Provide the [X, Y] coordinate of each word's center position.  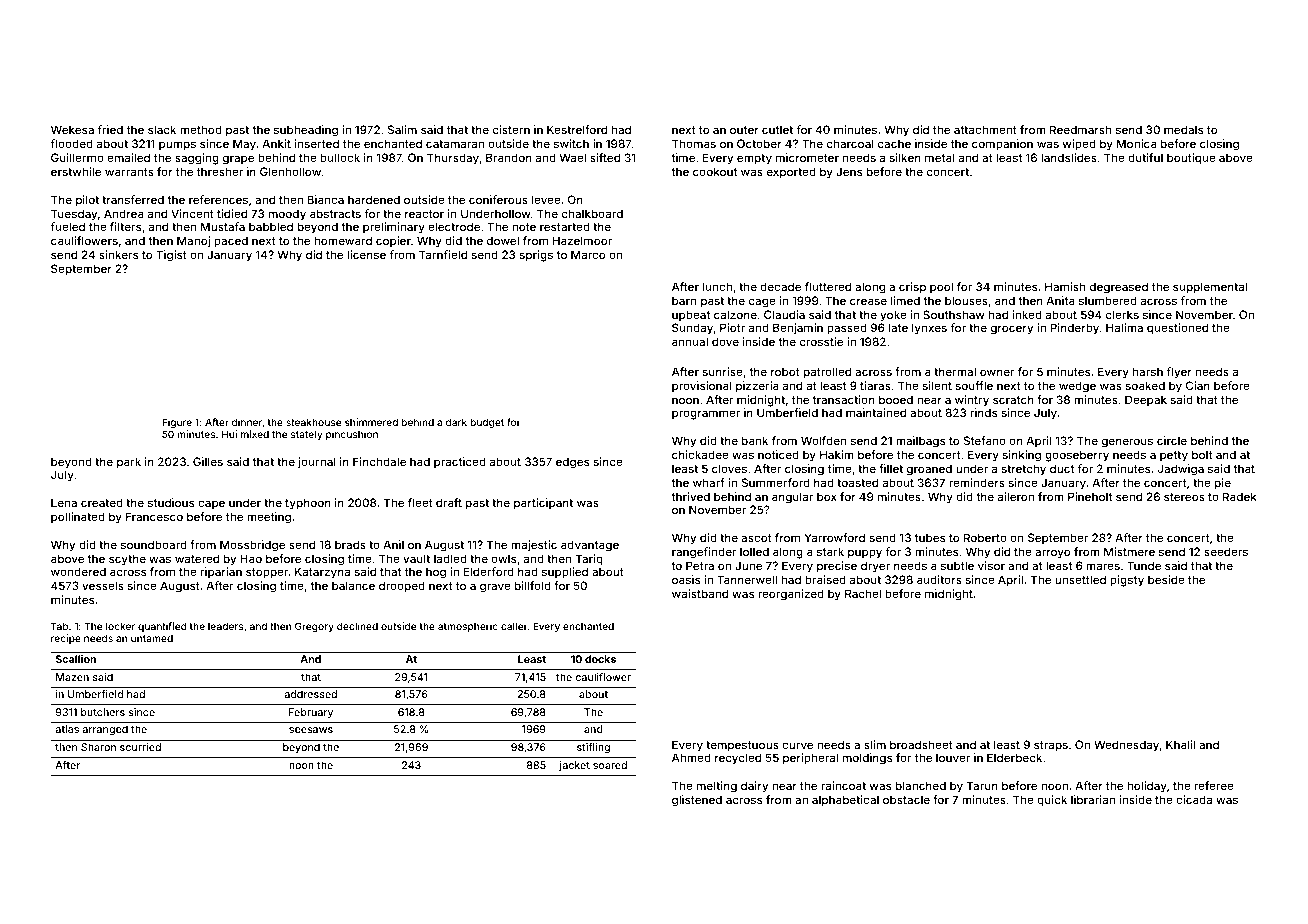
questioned [1177, 329]
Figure [177, 423]
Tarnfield [443, 254]
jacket [574, 766]
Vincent [192, 213]
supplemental [1210, 288]
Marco [588, 254]
